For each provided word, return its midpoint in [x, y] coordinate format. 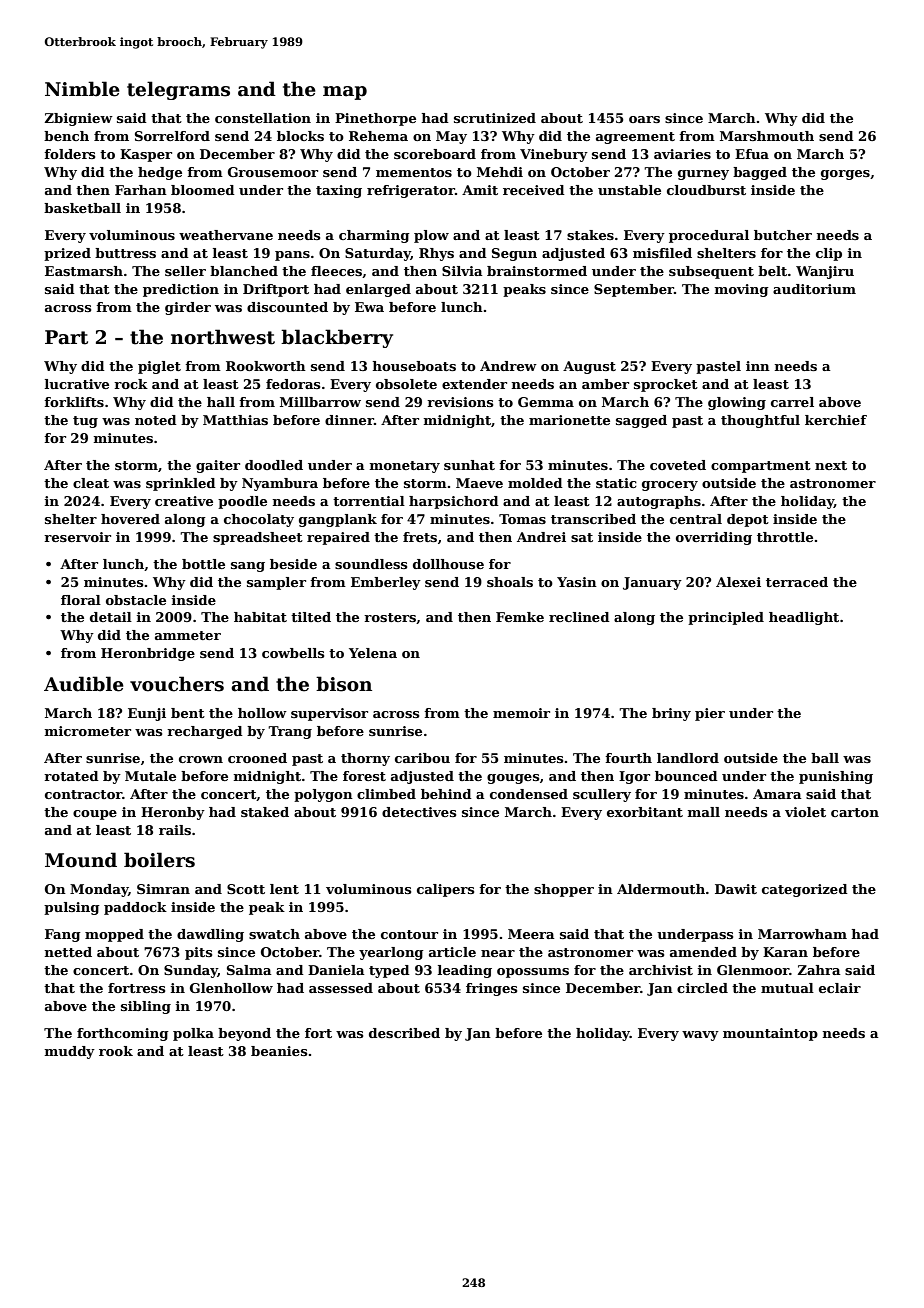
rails [175, 830]
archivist [661, 970]
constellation [263, 118]
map [345, 93]
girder [188, 308]
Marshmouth [767, 136]
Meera [531, 934]
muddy [70, 1052]
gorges [845, 175]
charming [374, 236]
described [404, 1033]
